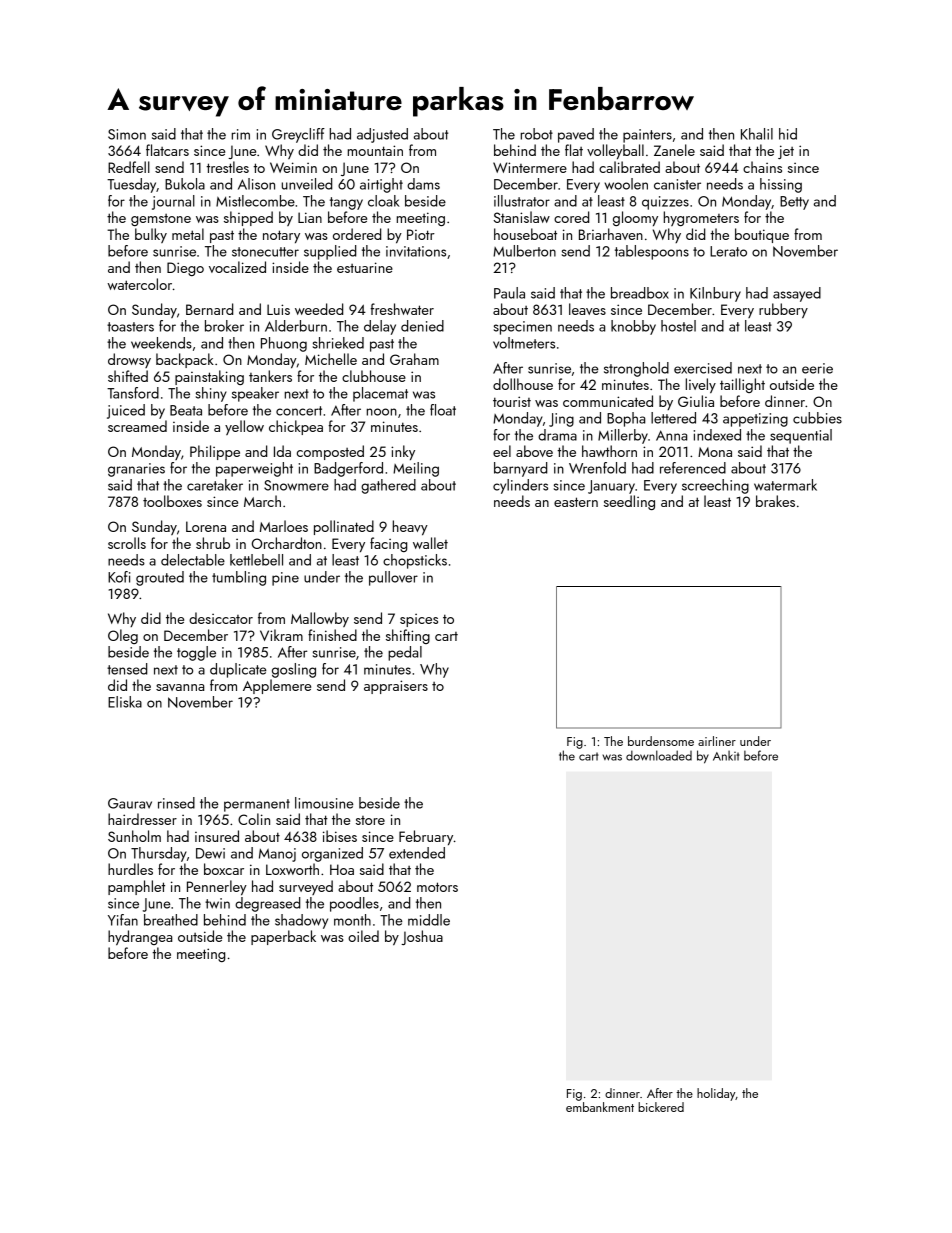 This image has height=1233, width=952. Describe the element at coordinates (576, 135) in the image. I see `paved` at that location.
